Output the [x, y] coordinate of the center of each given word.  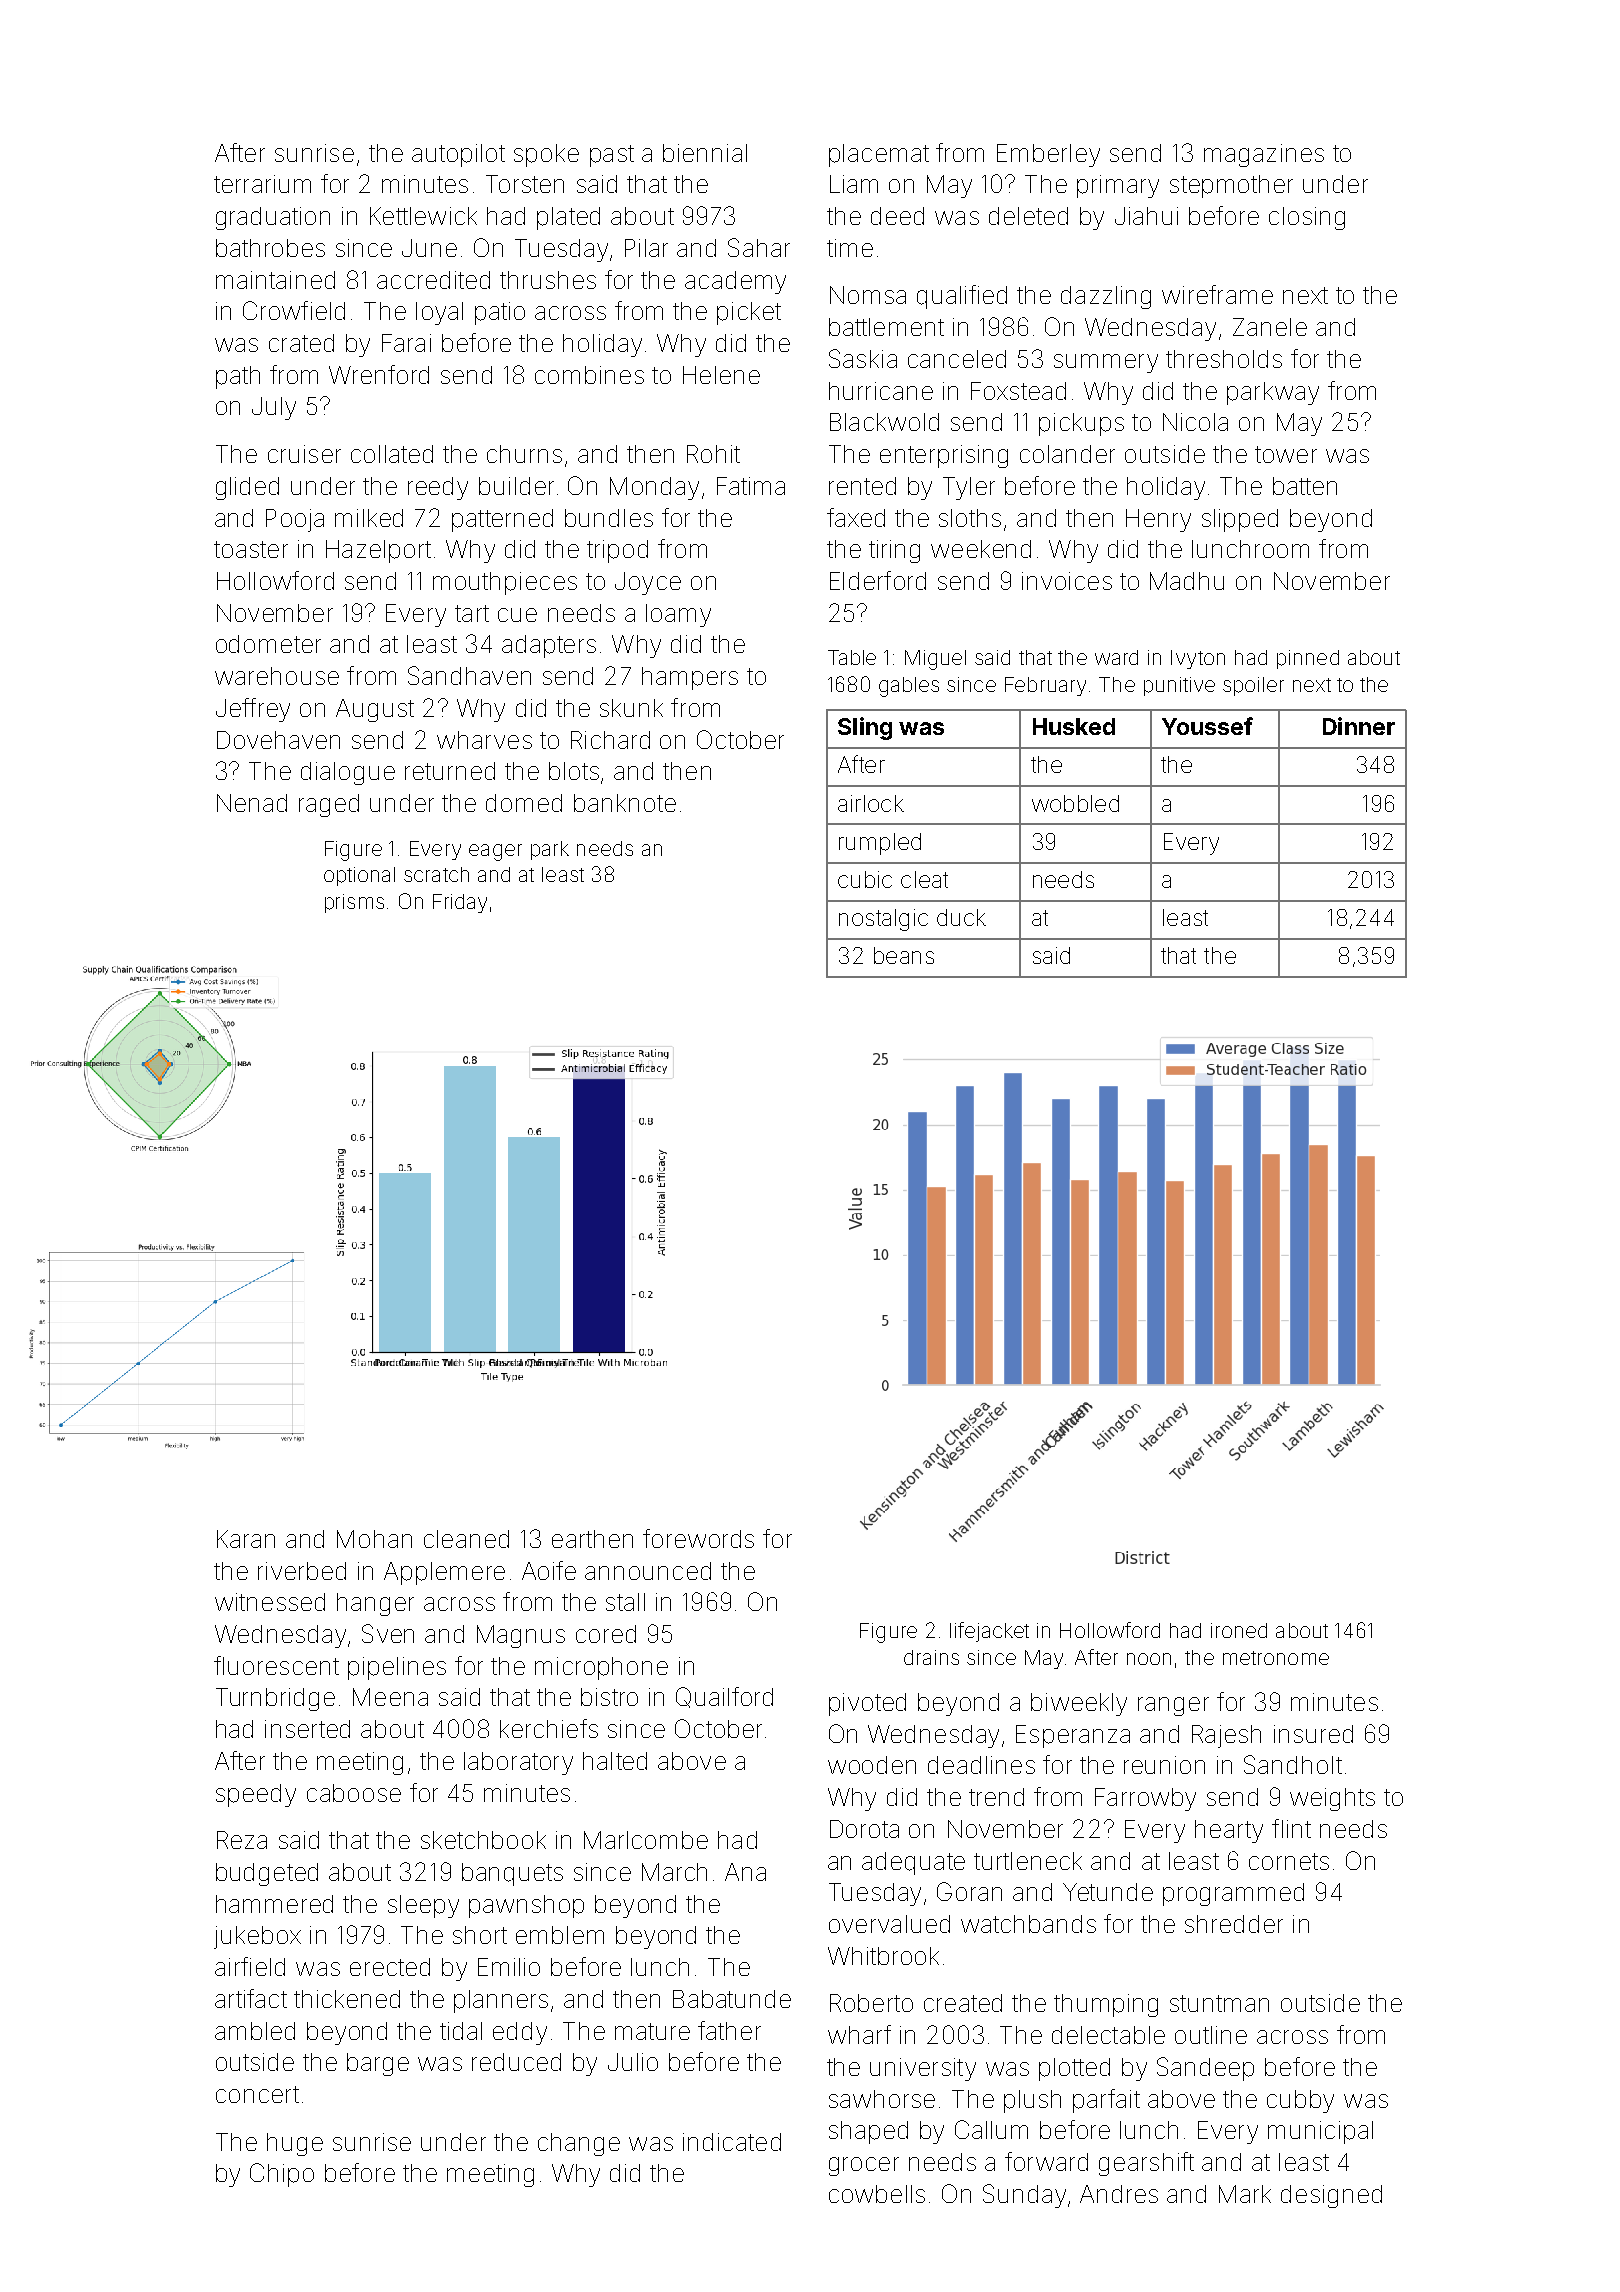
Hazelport [378, 551]
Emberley [1048, 155]
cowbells [877, 2194]
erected [390, 1967]
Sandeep [1205, 2069]
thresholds [1224, 359]
